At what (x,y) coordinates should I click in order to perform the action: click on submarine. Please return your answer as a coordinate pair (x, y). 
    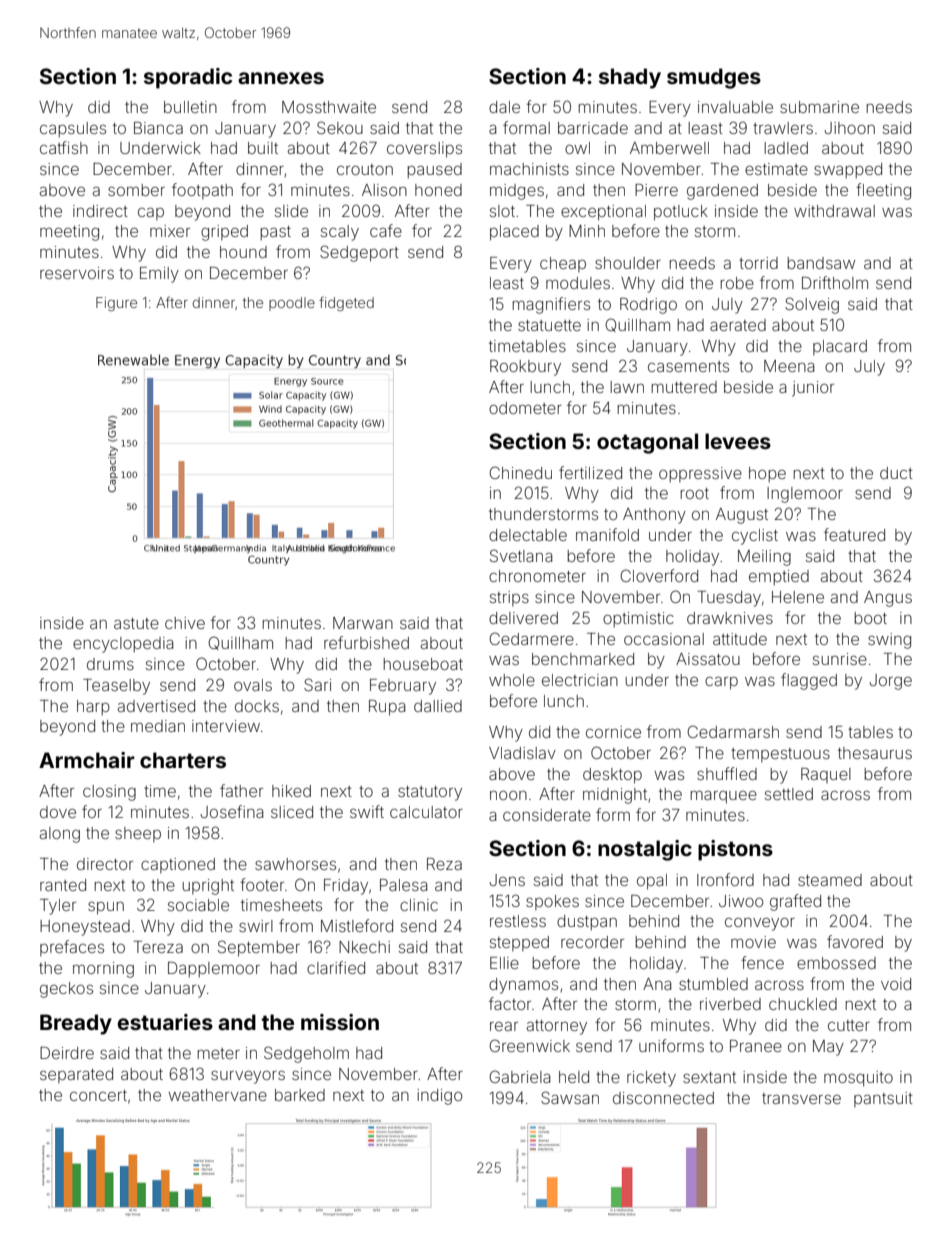
    Looking at the image, I should click on (819, 107).
